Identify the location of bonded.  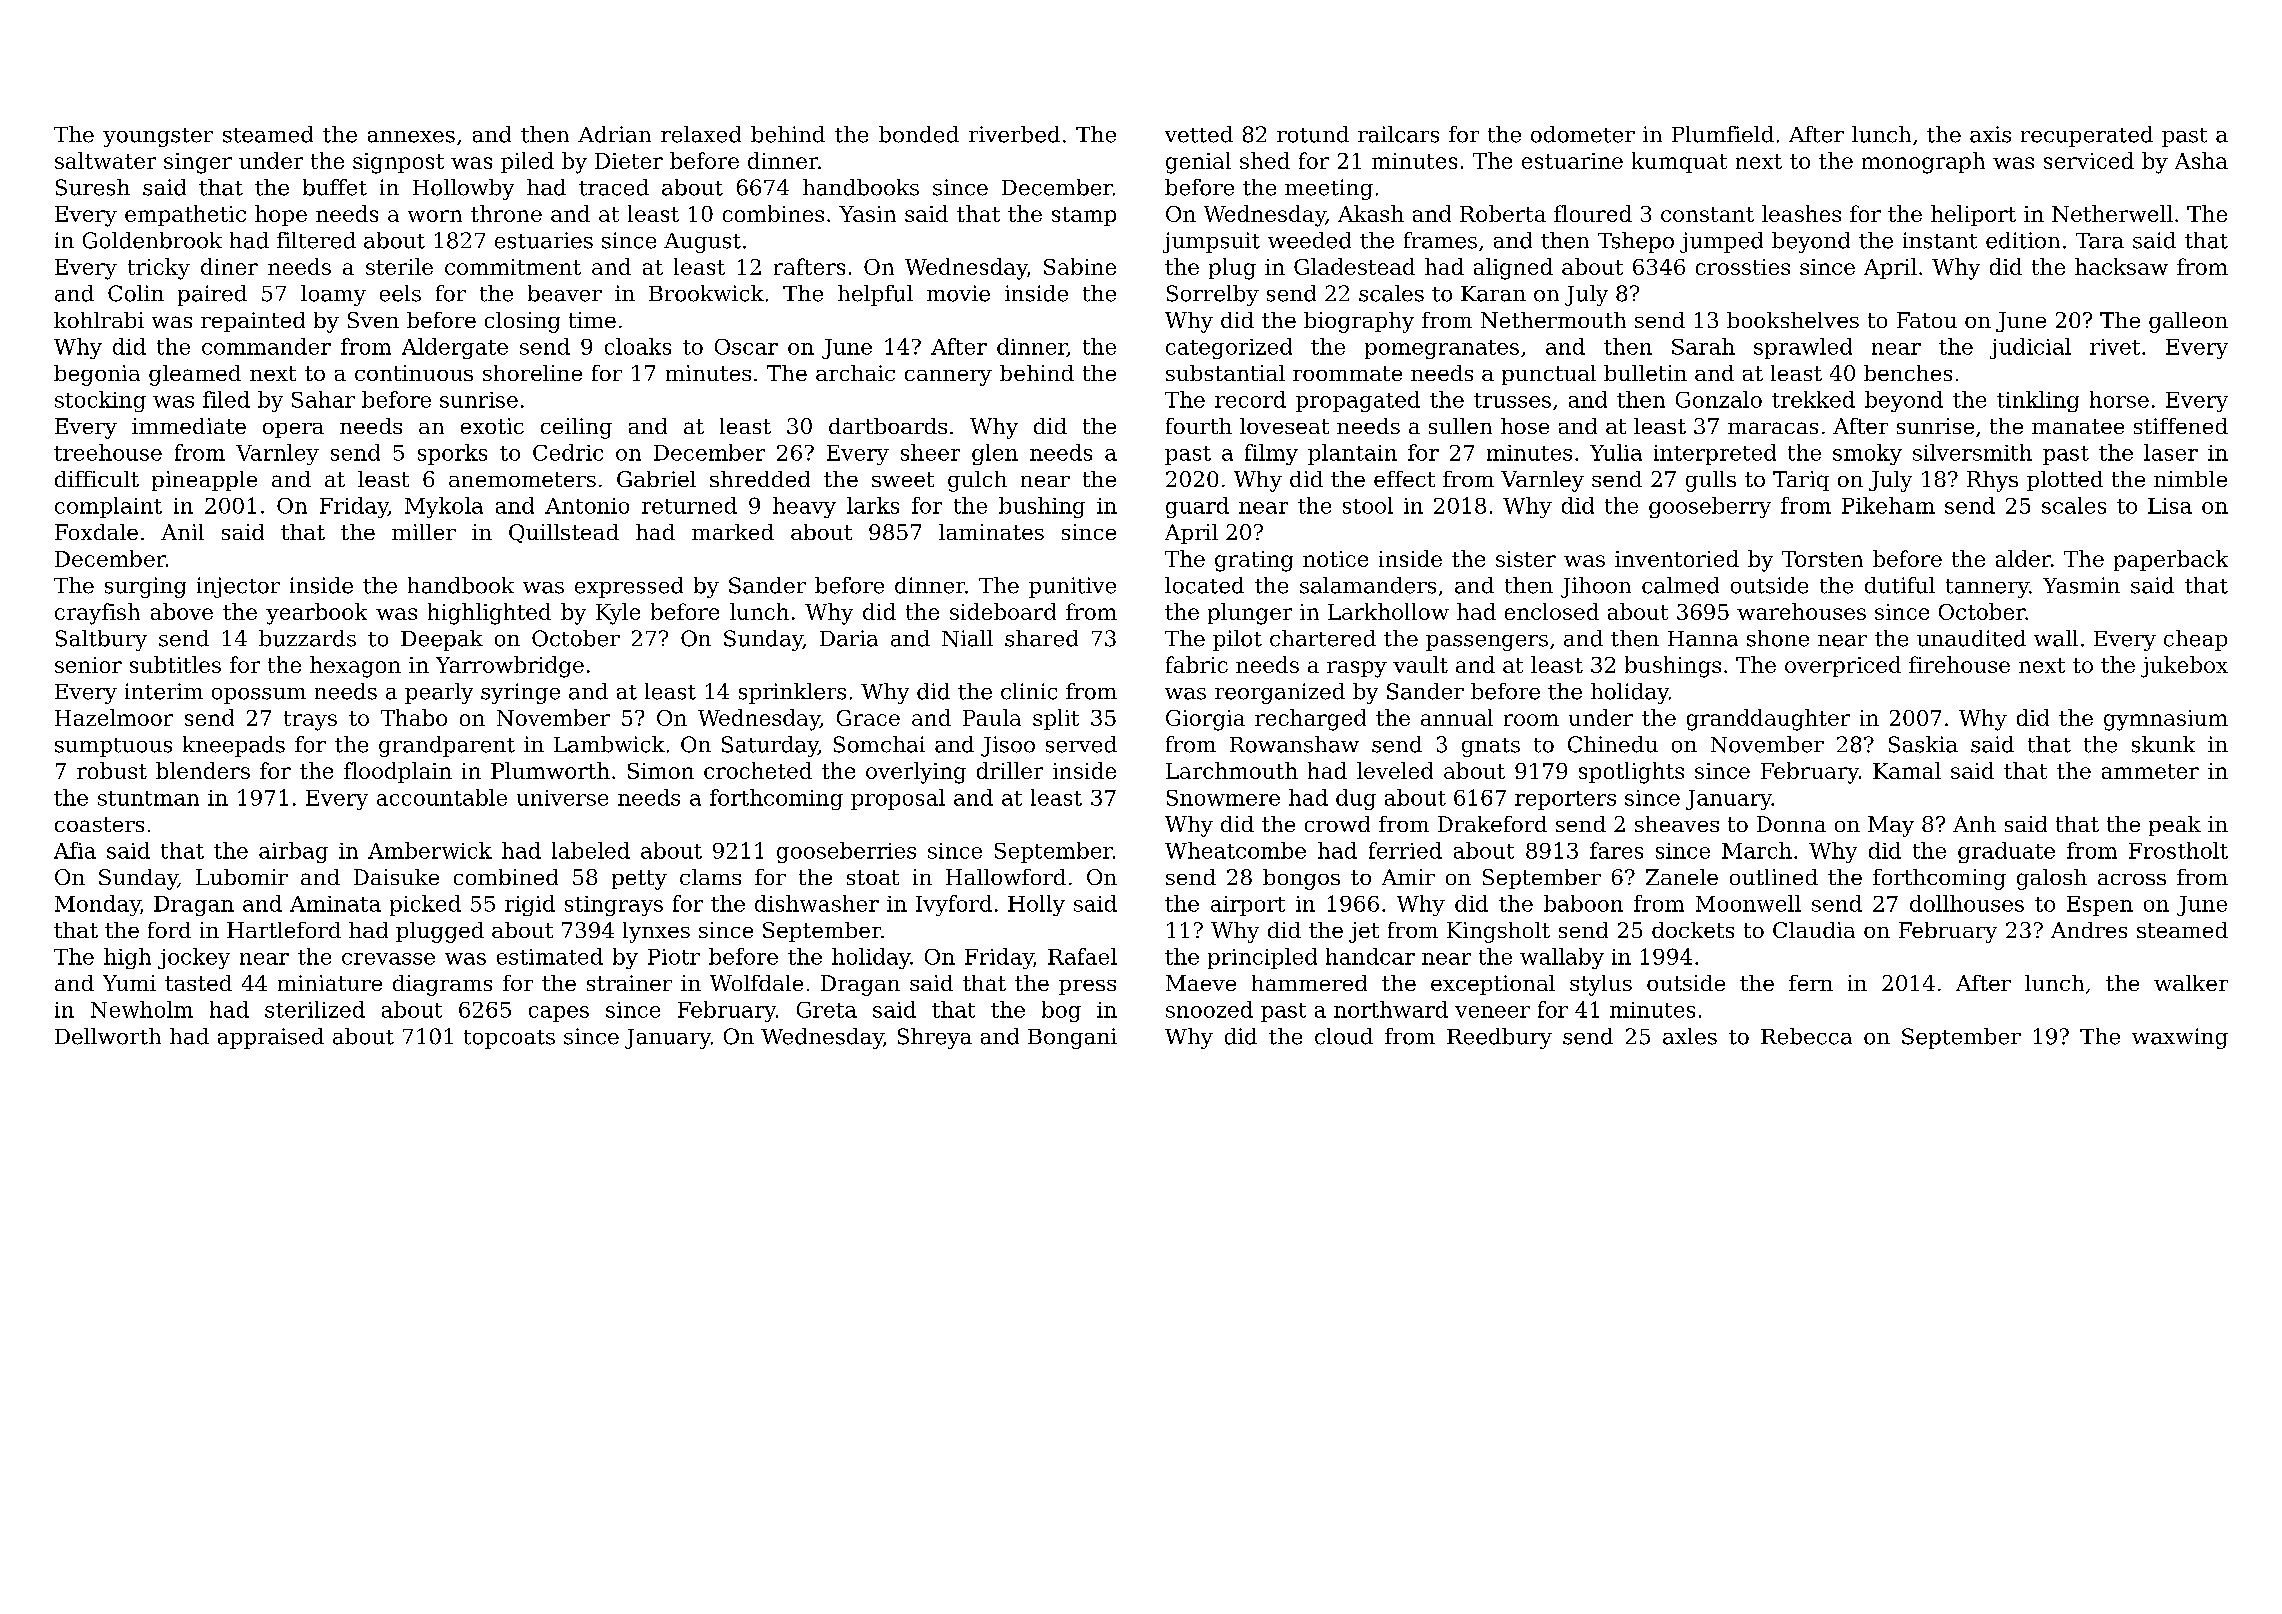
(919, 134).
